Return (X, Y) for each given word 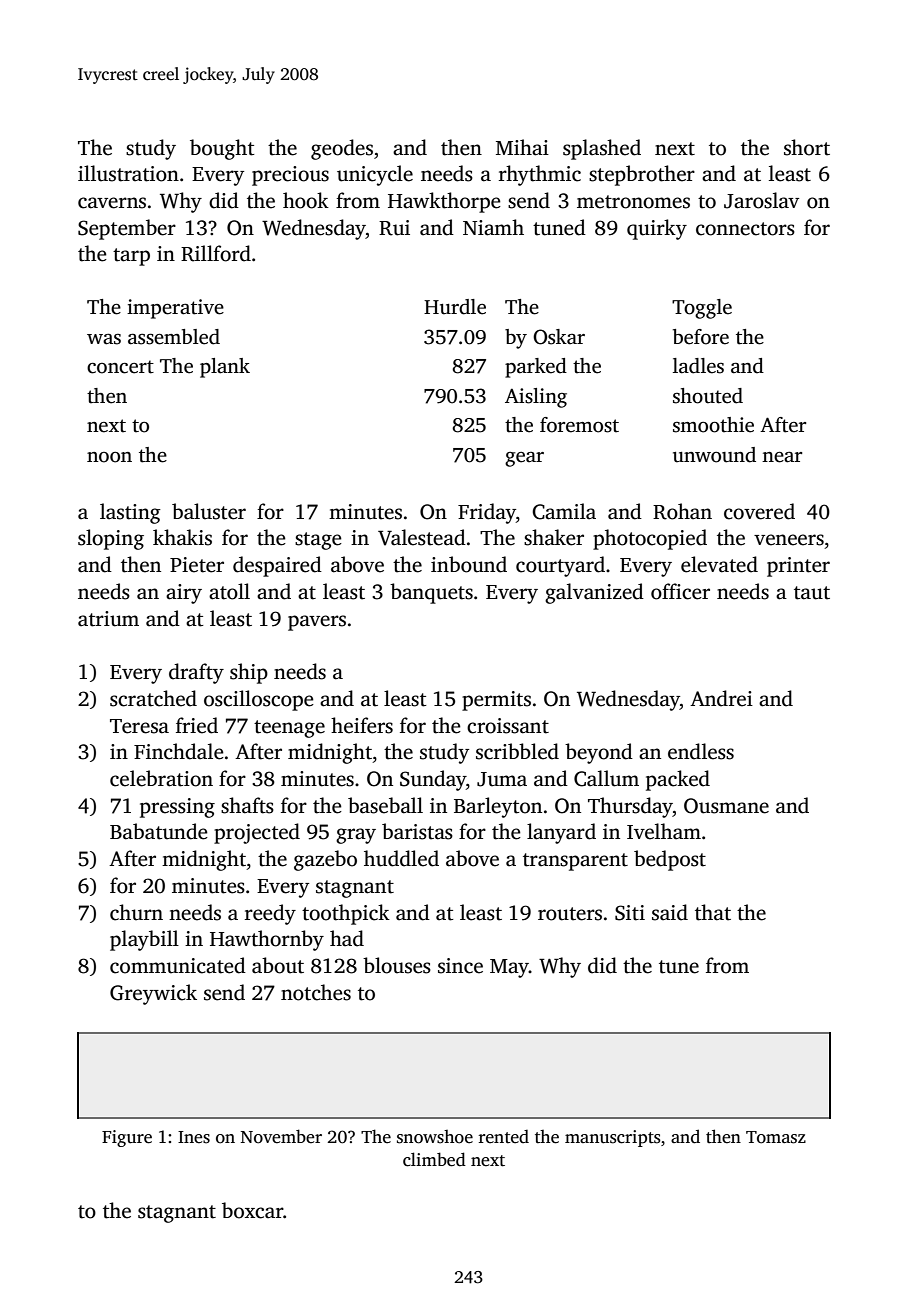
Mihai (522, 147)
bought (222, 149)
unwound (714, 455)
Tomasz (776, 1137)
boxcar (252, 1210)
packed (678, 780)
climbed (434, 1159)
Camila (564, 511)
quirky (657, 229)
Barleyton (498, 807)
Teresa (139, 726)
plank (225, 368)
